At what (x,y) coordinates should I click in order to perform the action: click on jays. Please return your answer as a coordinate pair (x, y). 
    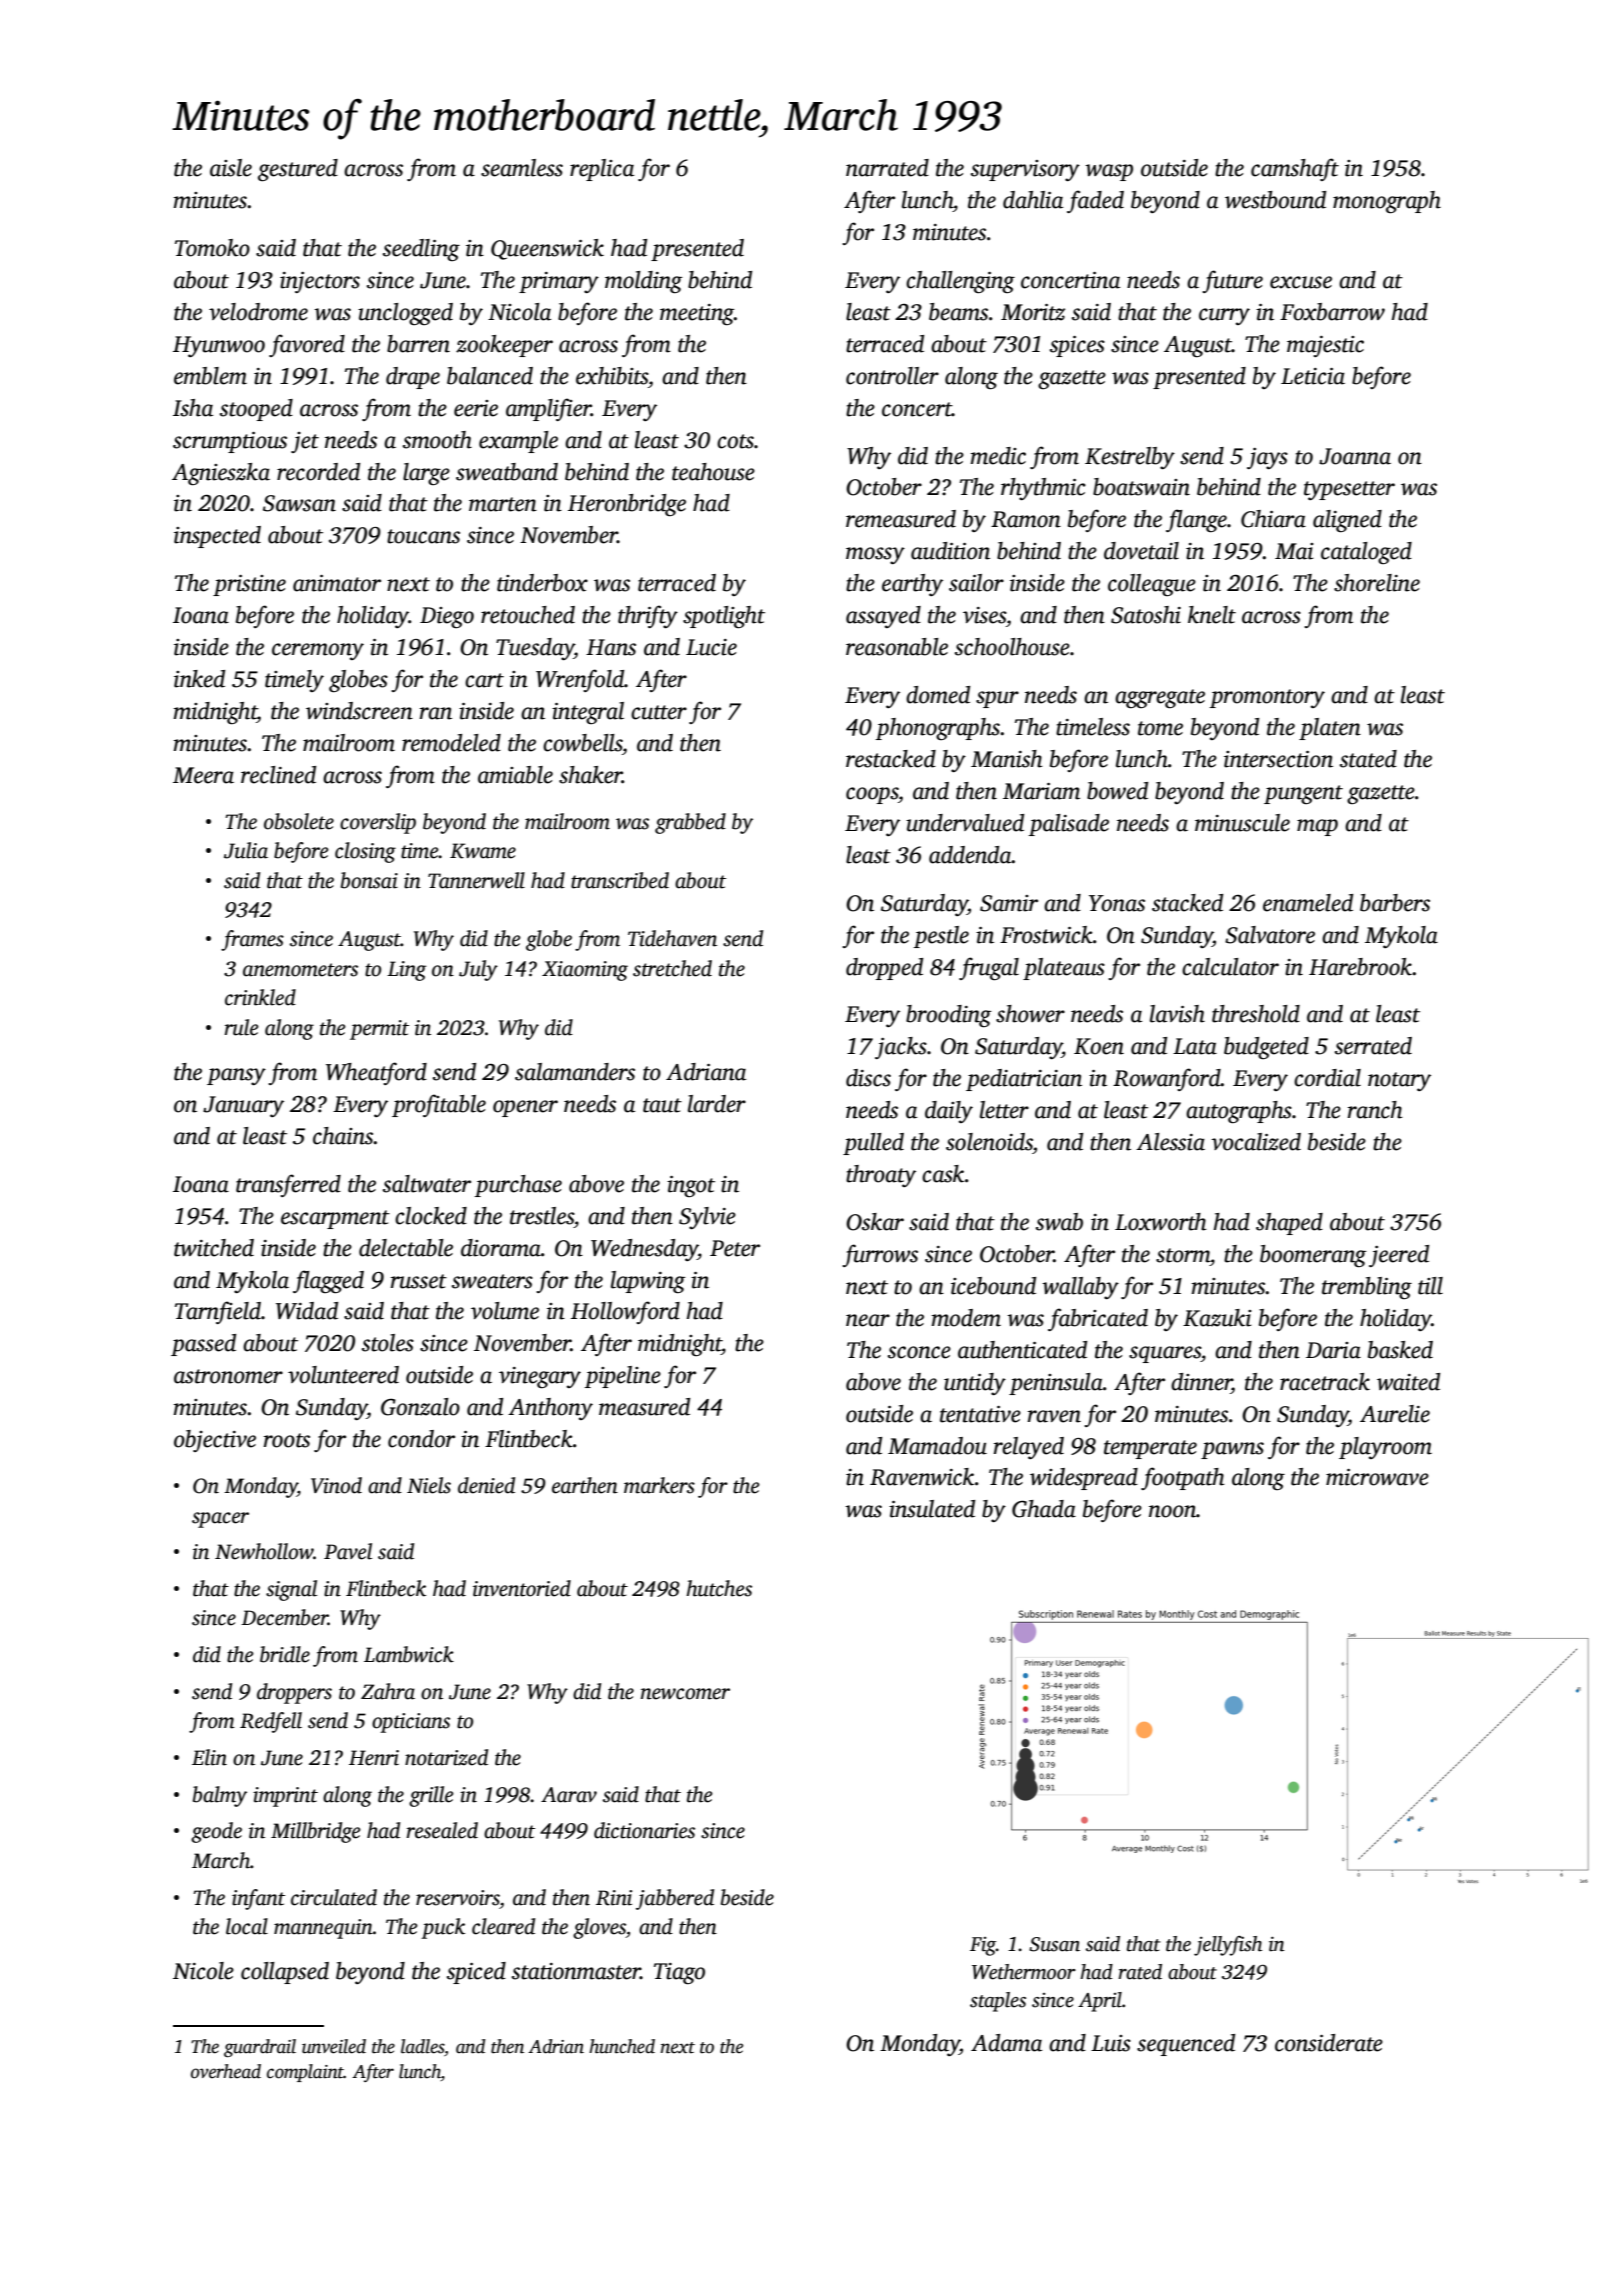
    Looking at the image, I should click on (1267, 458).
